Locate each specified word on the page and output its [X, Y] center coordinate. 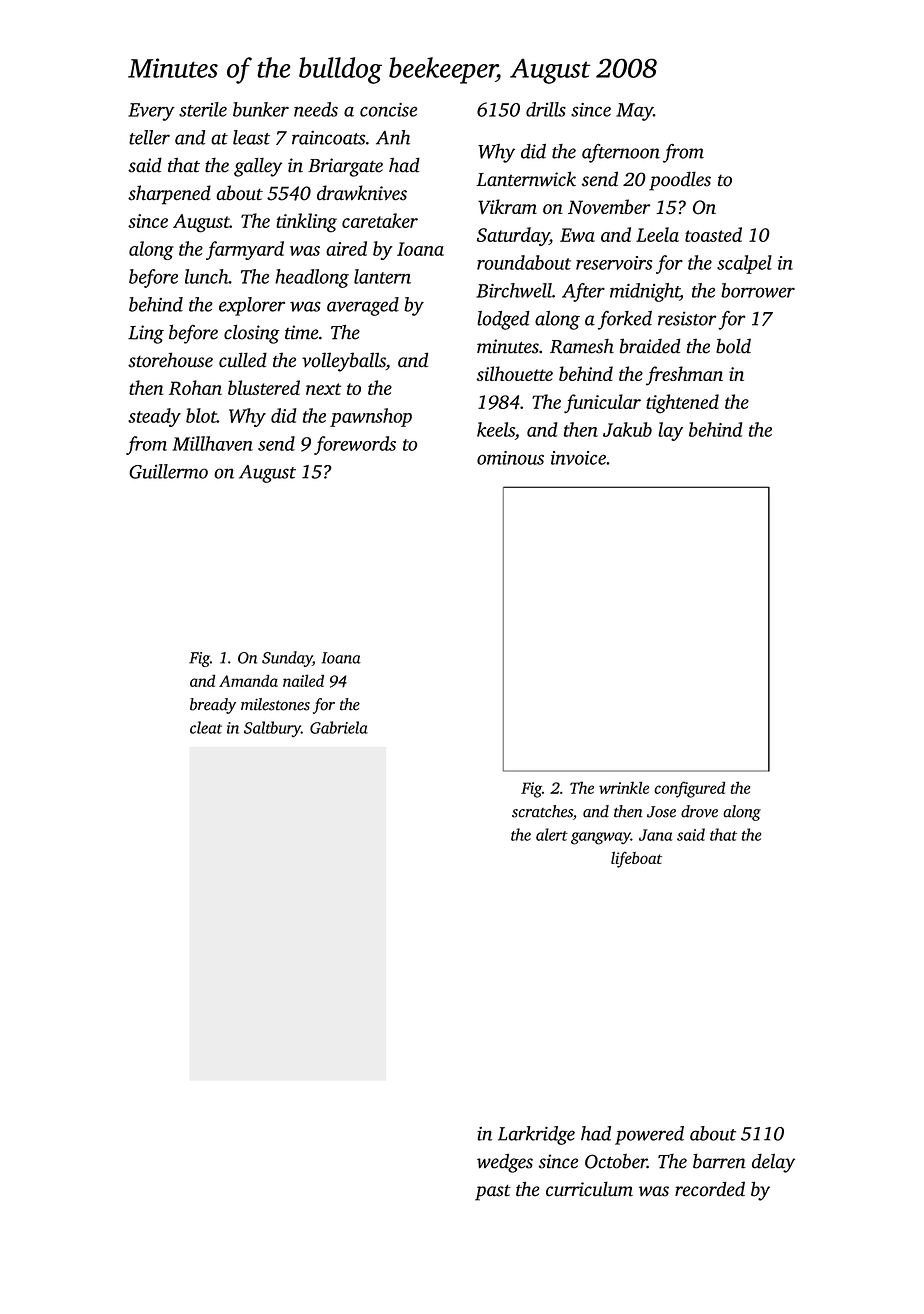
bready [213, 706]
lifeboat [636, 860]
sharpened [169, 195]
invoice [578, 458]
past [493, 1192]
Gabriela [339, 727]
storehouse [170, 360]
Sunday [287, 659]
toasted [713, 234]
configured [689, 789]
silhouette [515, 373]
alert [552, 834]
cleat [206, 727]
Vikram [507, 207]
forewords [355, 445]
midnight [645, 292]
